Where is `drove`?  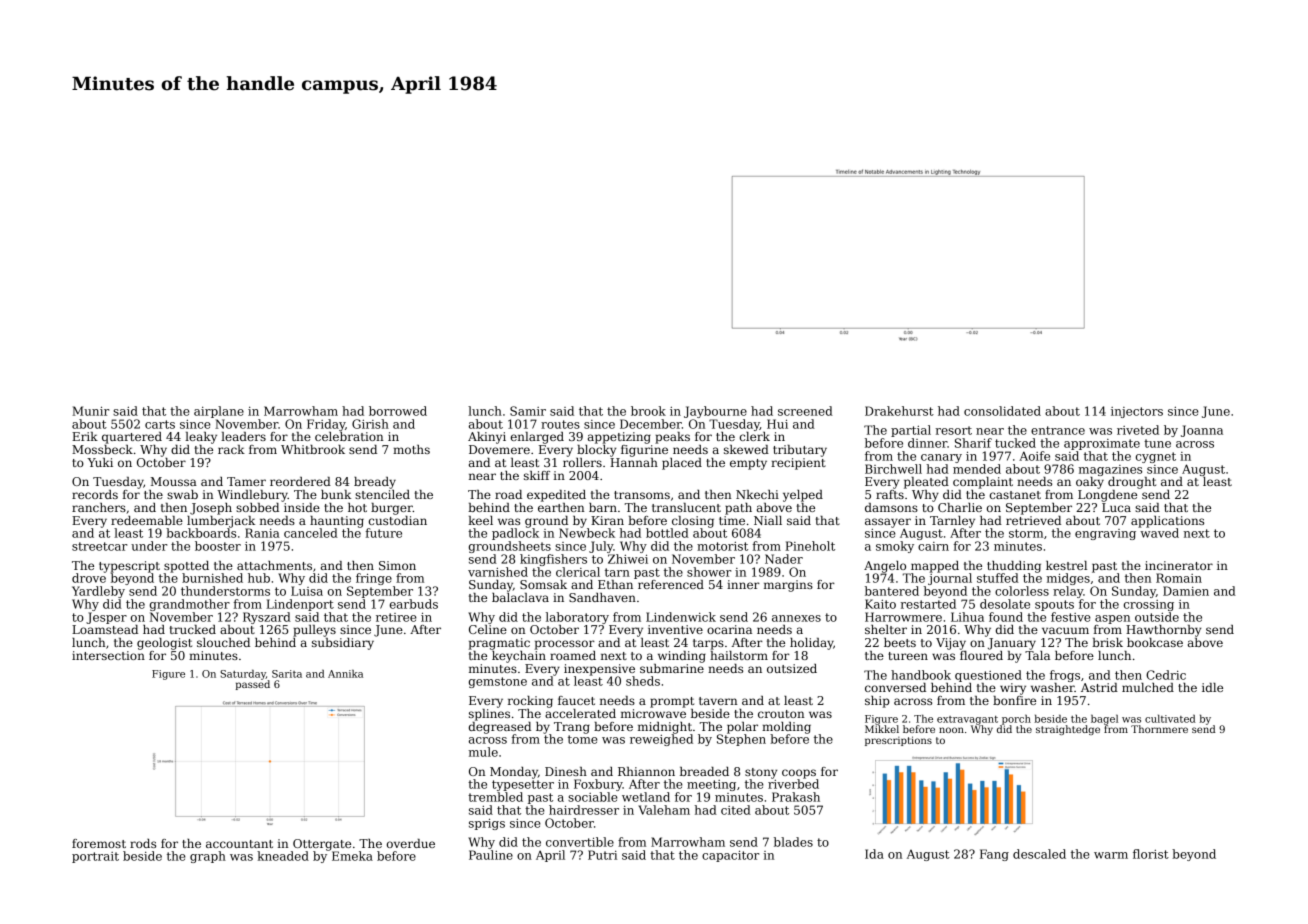
drove is located at coordinates (89, 578).
